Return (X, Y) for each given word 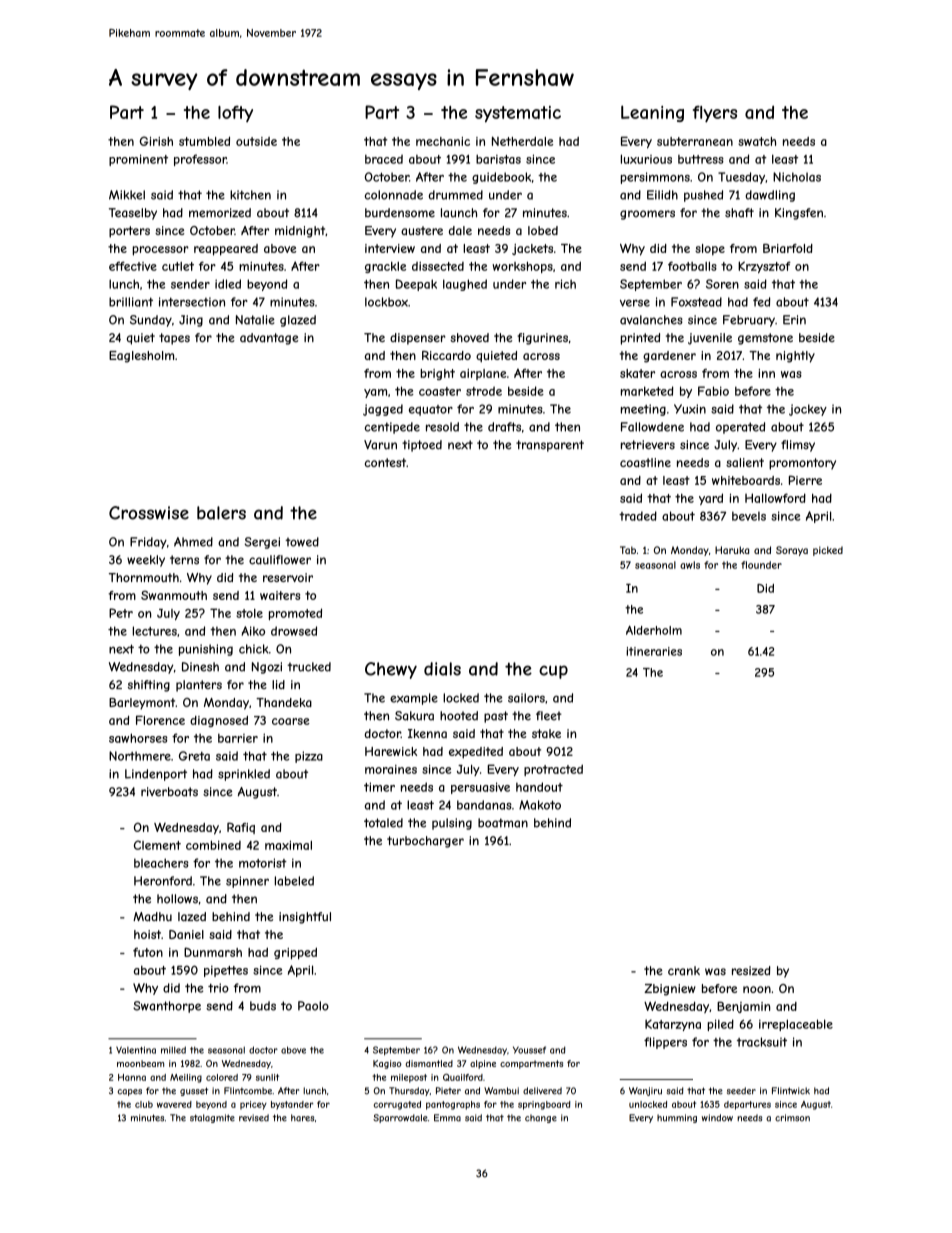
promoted (295, 614)
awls (690, 565)
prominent (138, 160)
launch (459, 213)
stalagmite (212, 1118)
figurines (542, 339)
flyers (715, 114)
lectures (155, 631)
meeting (643, 410)
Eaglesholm (141, 357)
